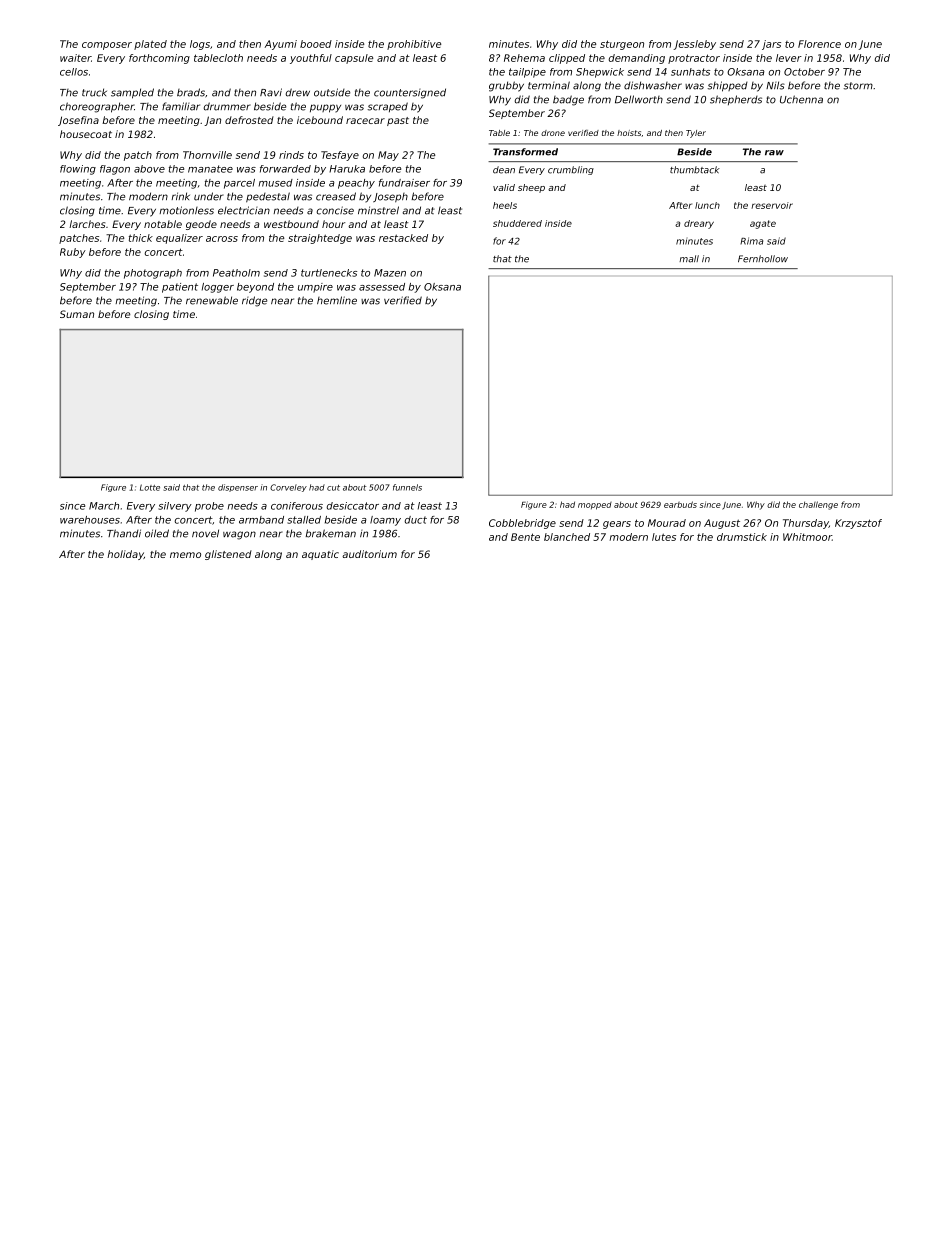 This screenshot has width=952, height=1233. Describe the element at coordinates (77, 314) in the screenshot. I see `Suman` at that location.
